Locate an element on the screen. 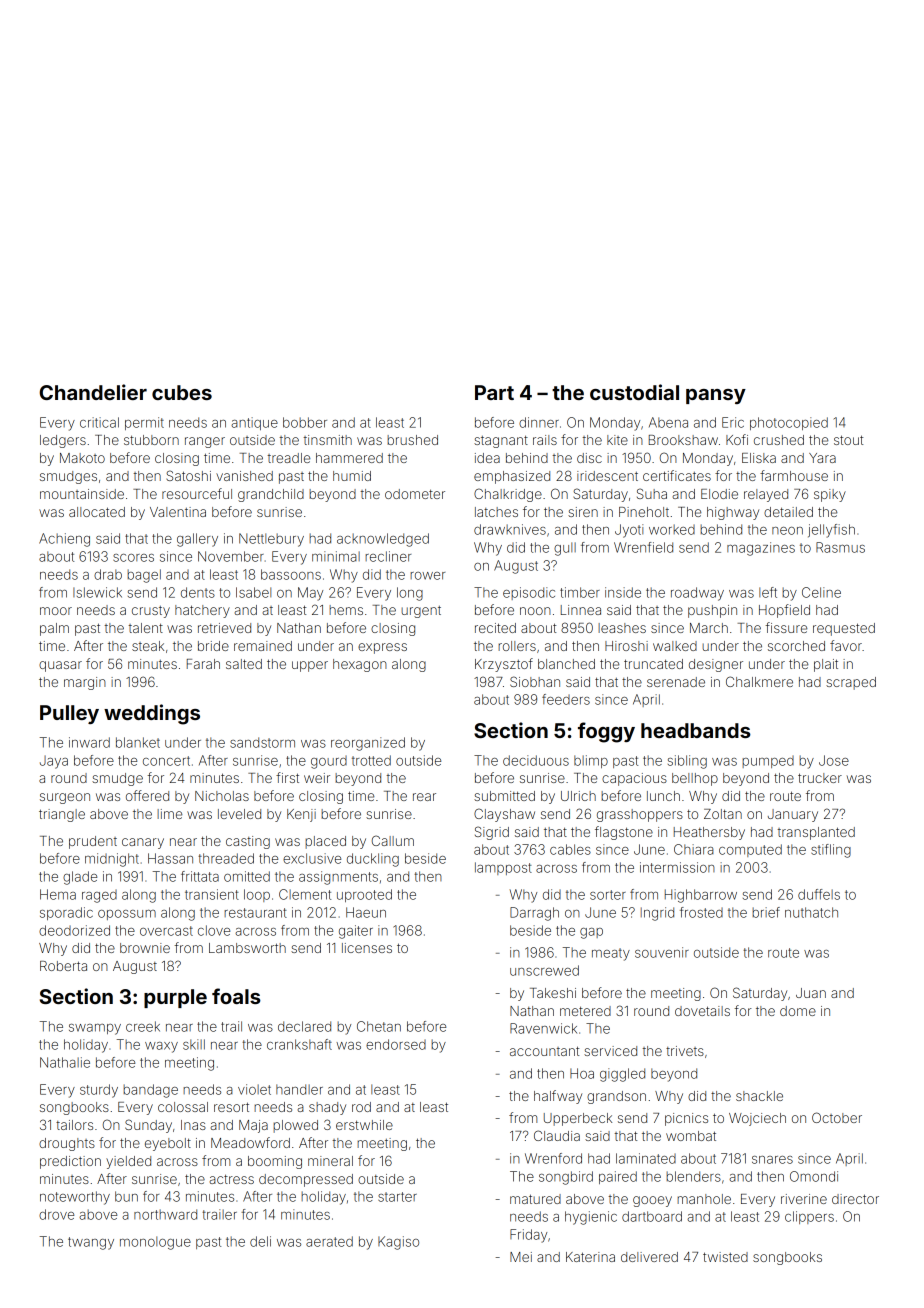 The image size is (924, 1308). erstwhile is located at coordinates (364, 1125).
